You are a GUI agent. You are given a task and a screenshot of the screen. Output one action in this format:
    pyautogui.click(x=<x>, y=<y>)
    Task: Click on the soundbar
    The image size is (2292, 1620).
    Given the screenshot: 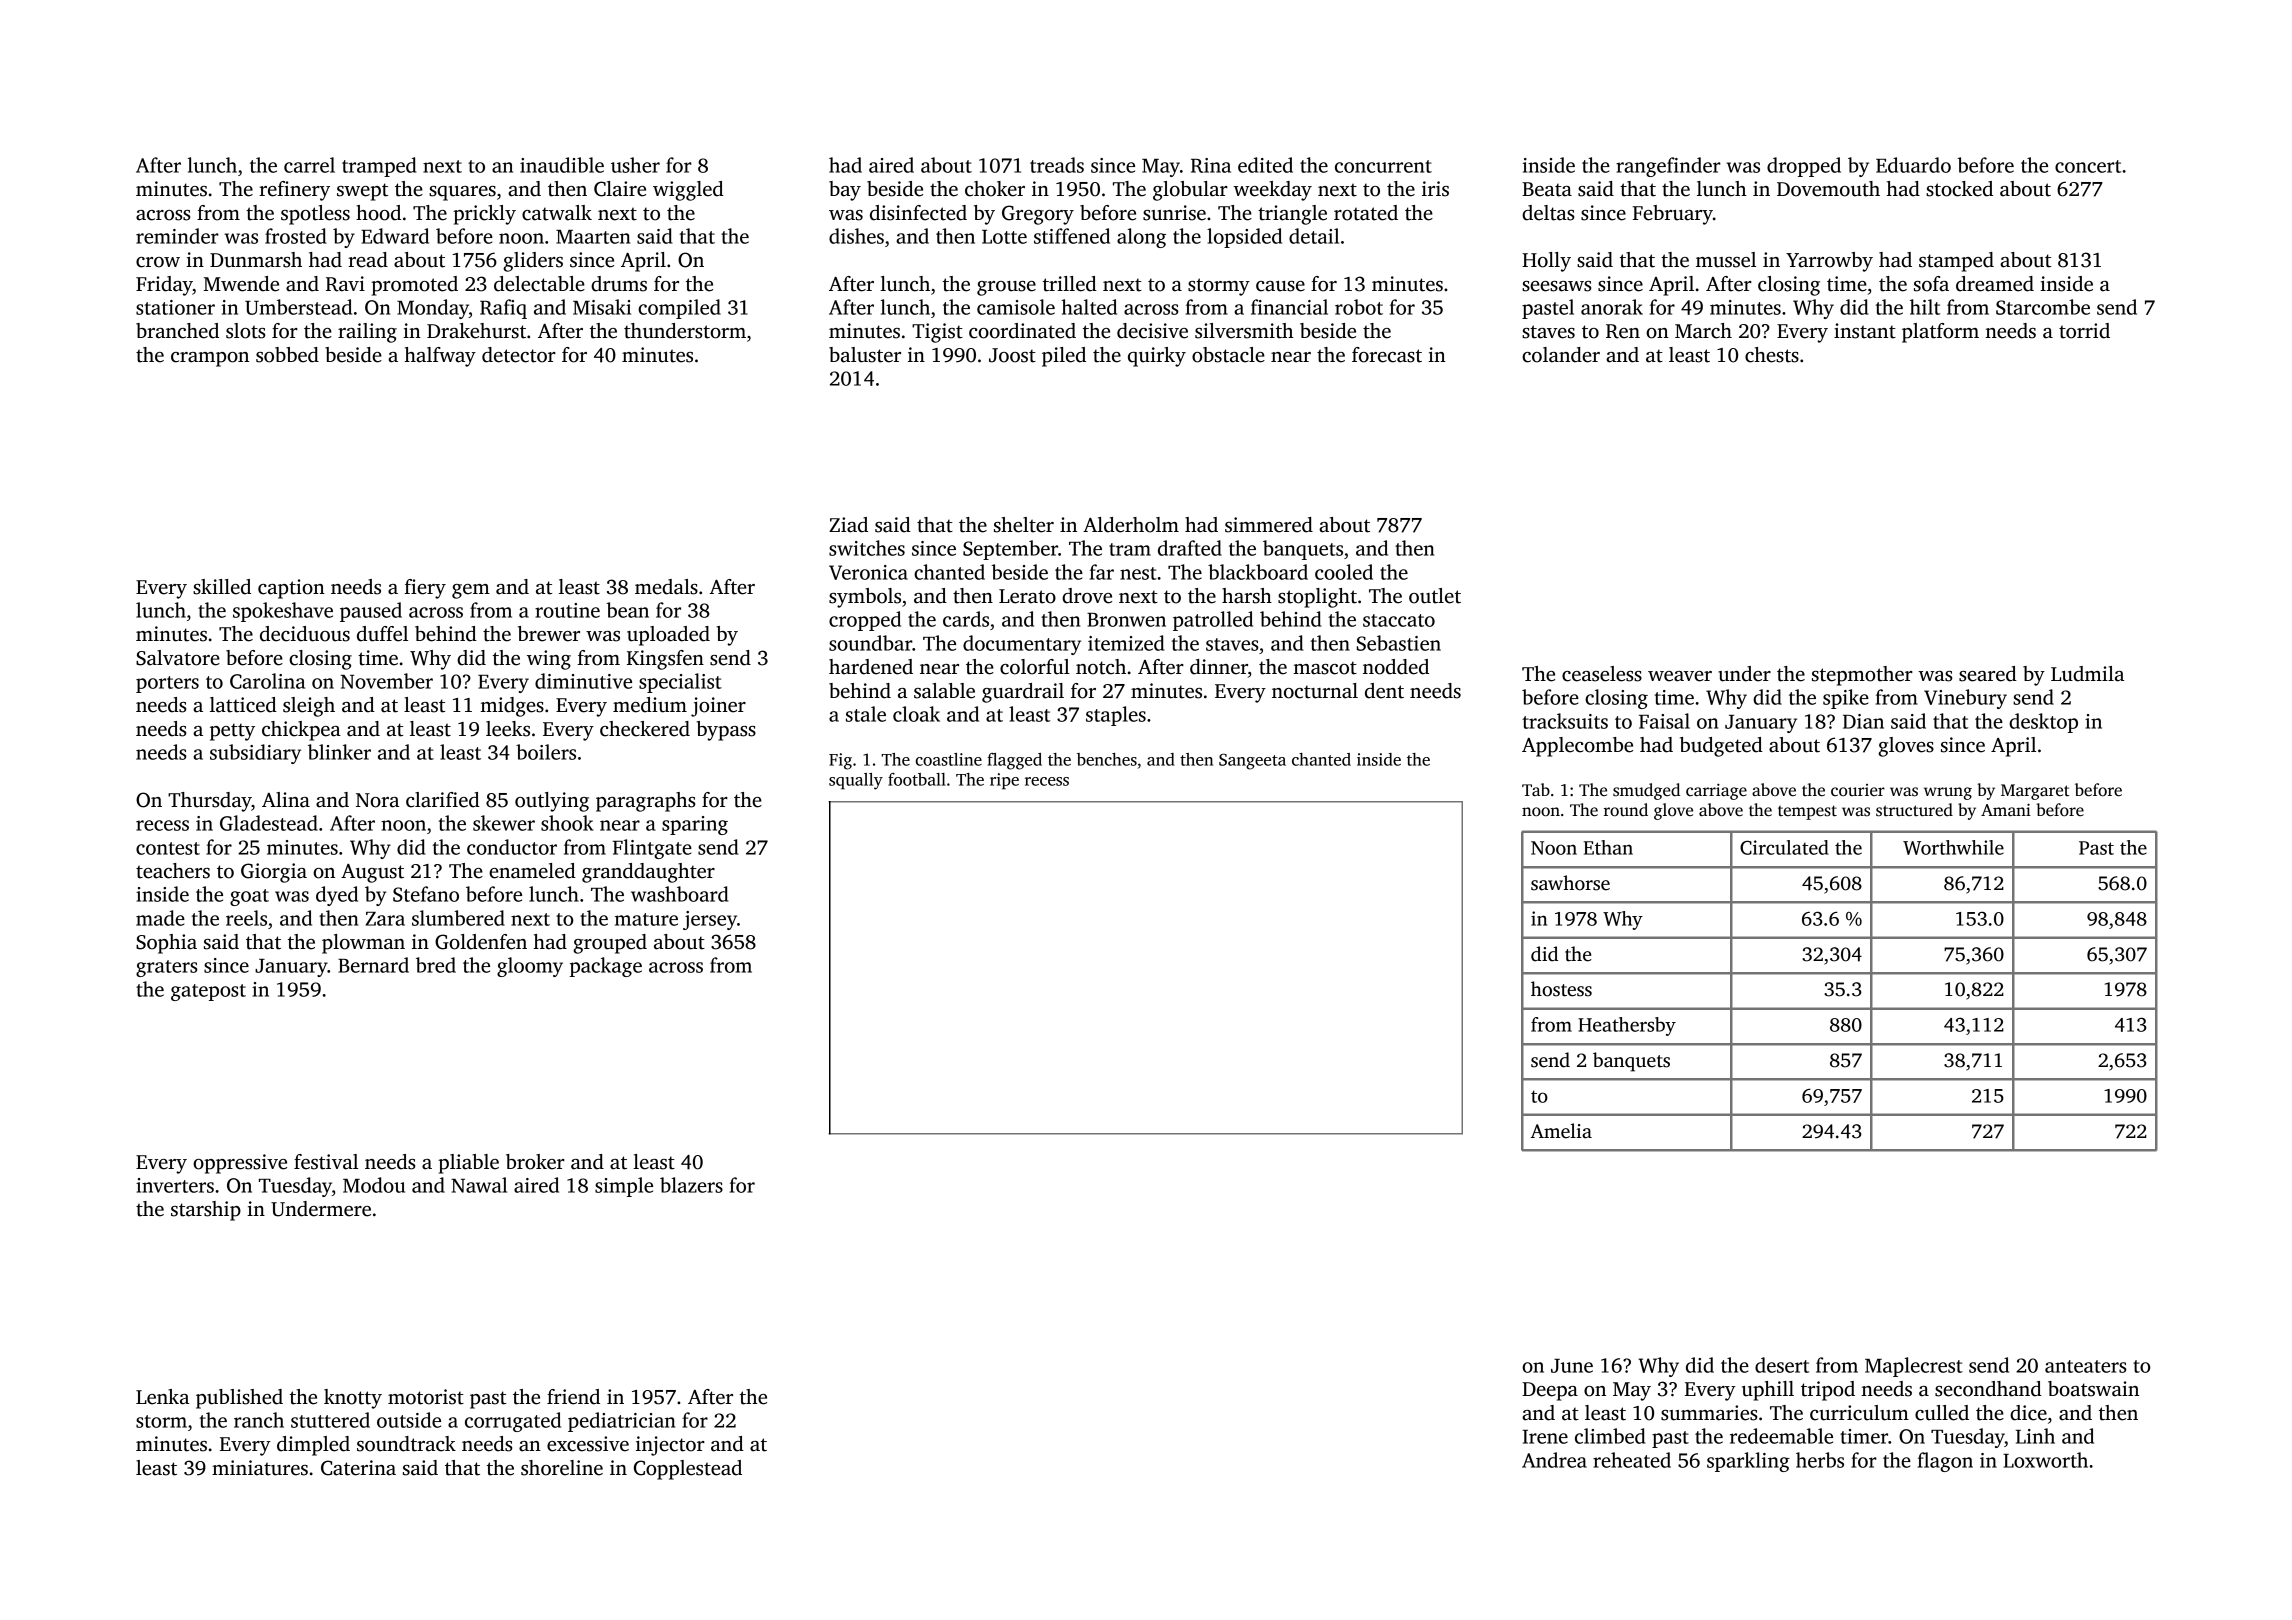 What is the action you would take?
    pyautogui.click(x=870, y=643)
